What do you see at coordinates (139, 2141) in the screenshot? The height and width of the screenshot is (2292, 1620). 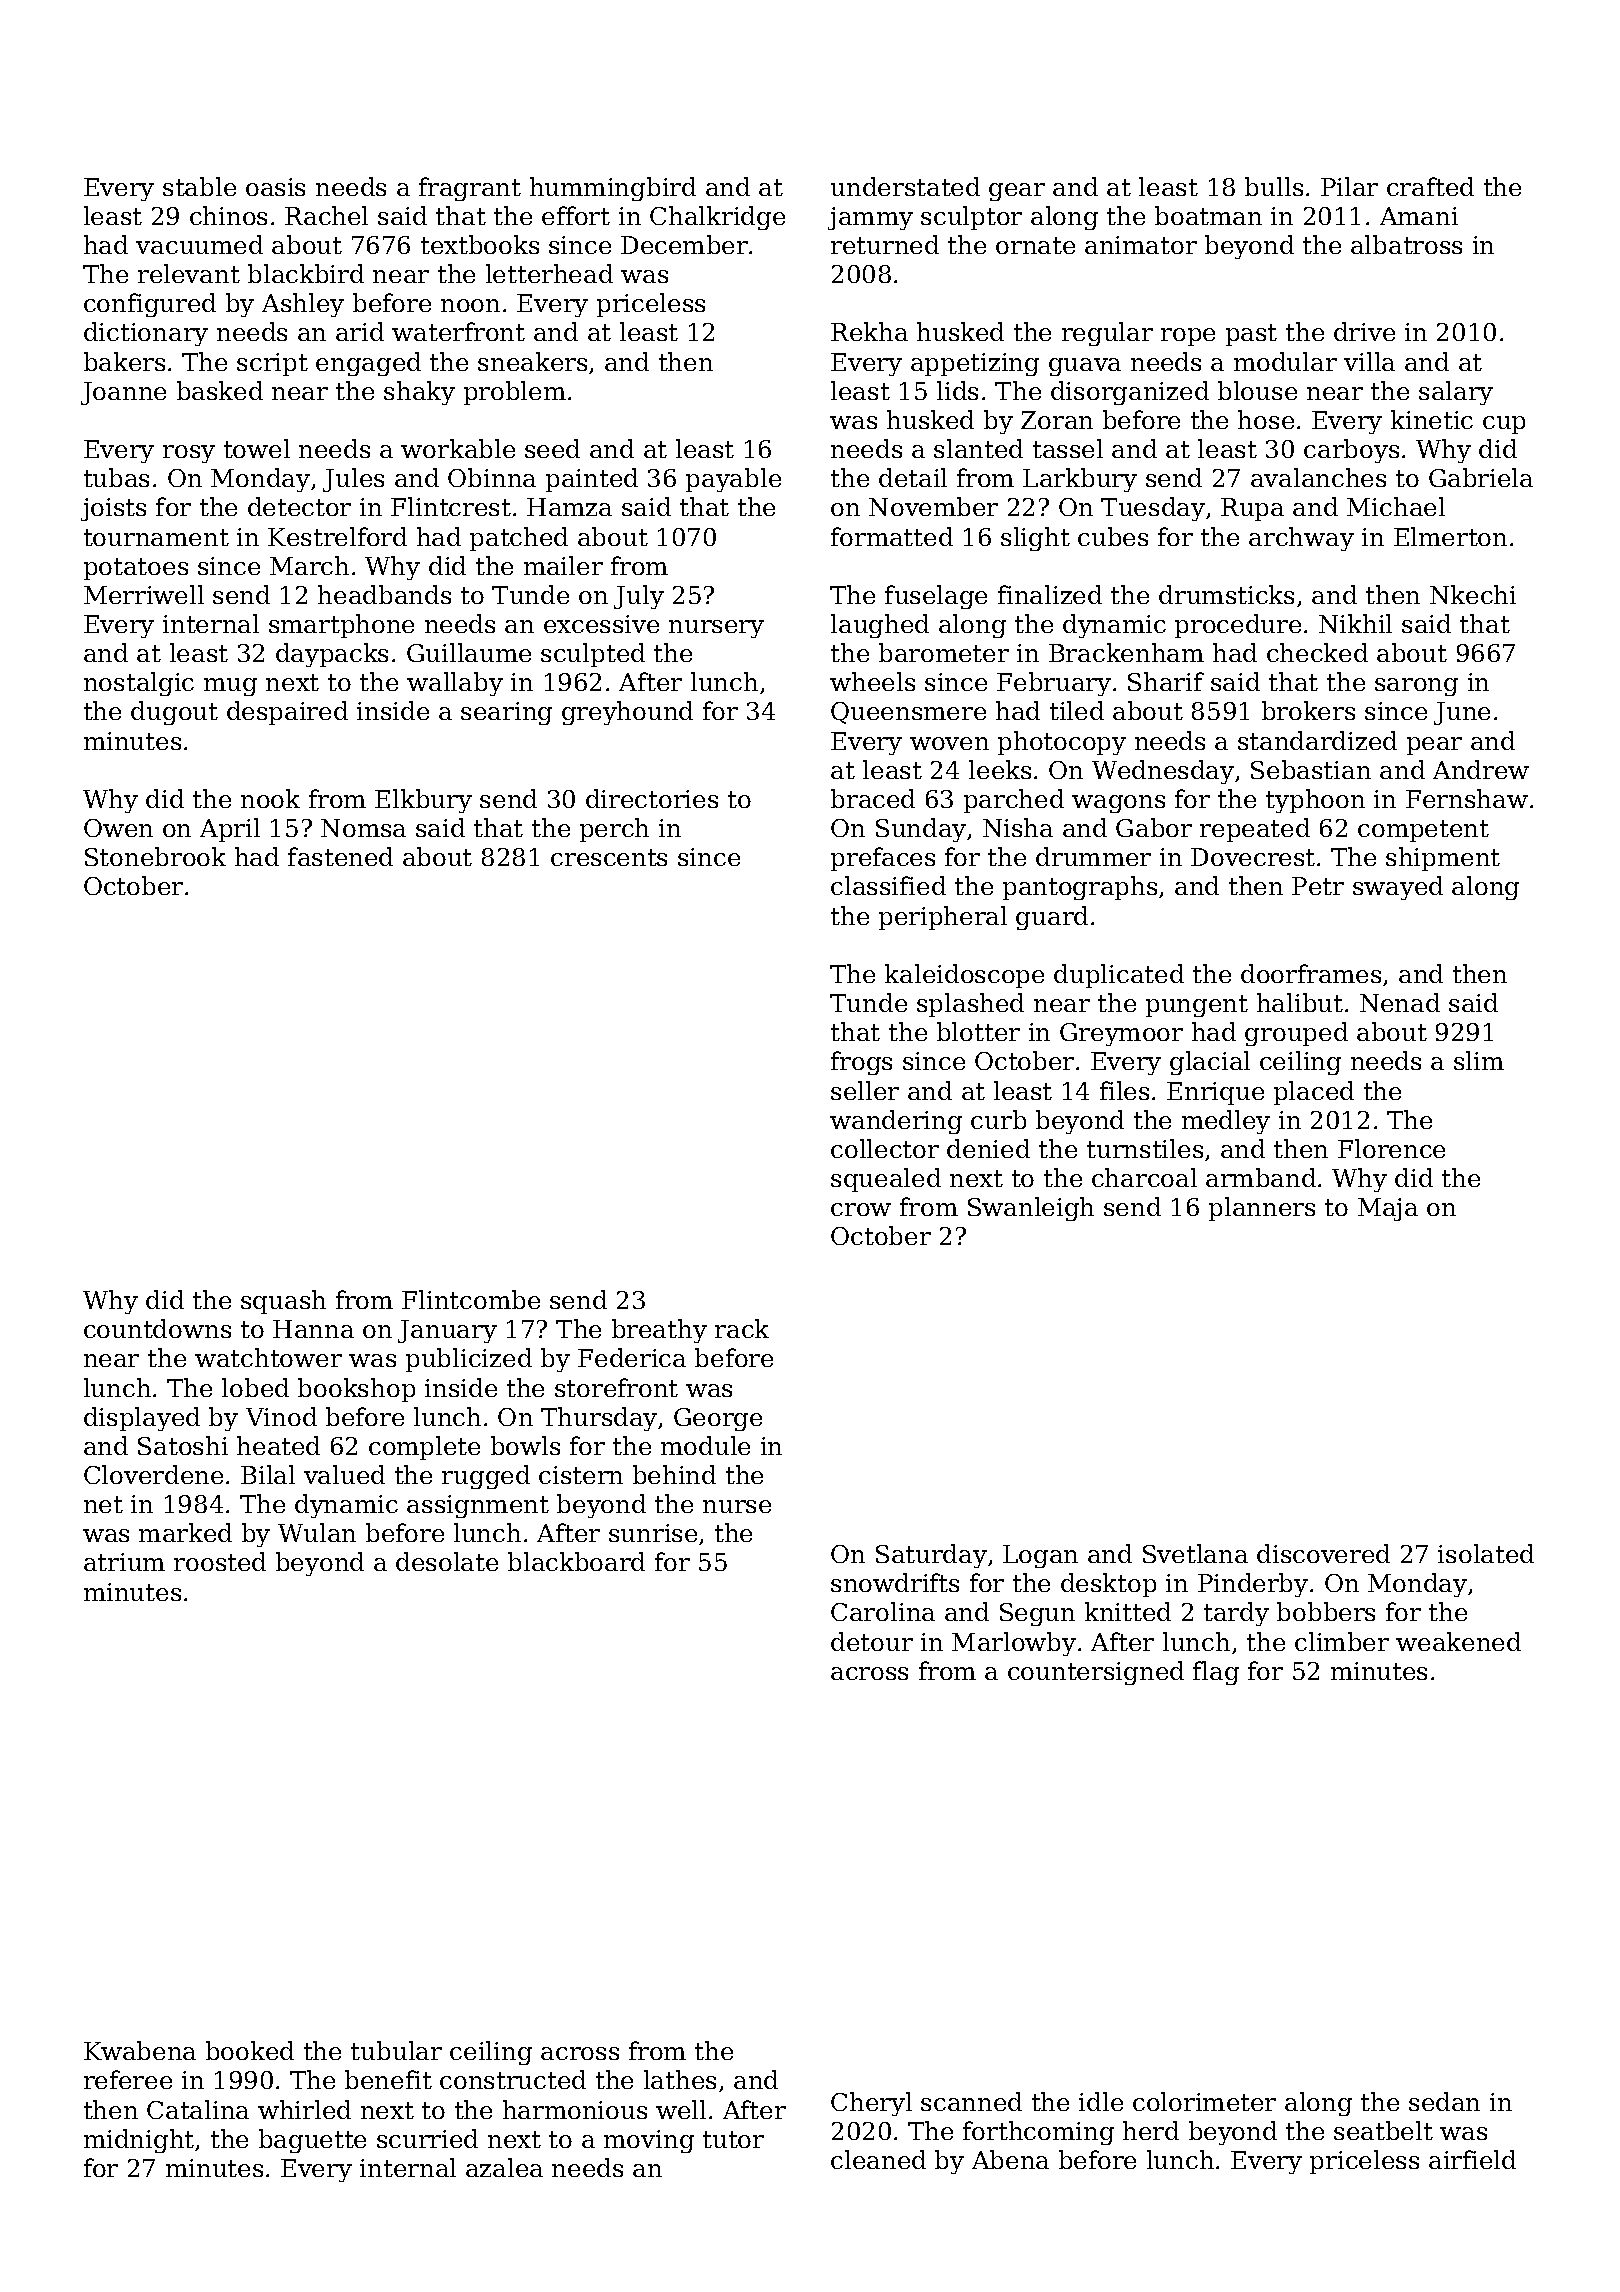 I see `midnight` at bounding box center [139, 2141].
